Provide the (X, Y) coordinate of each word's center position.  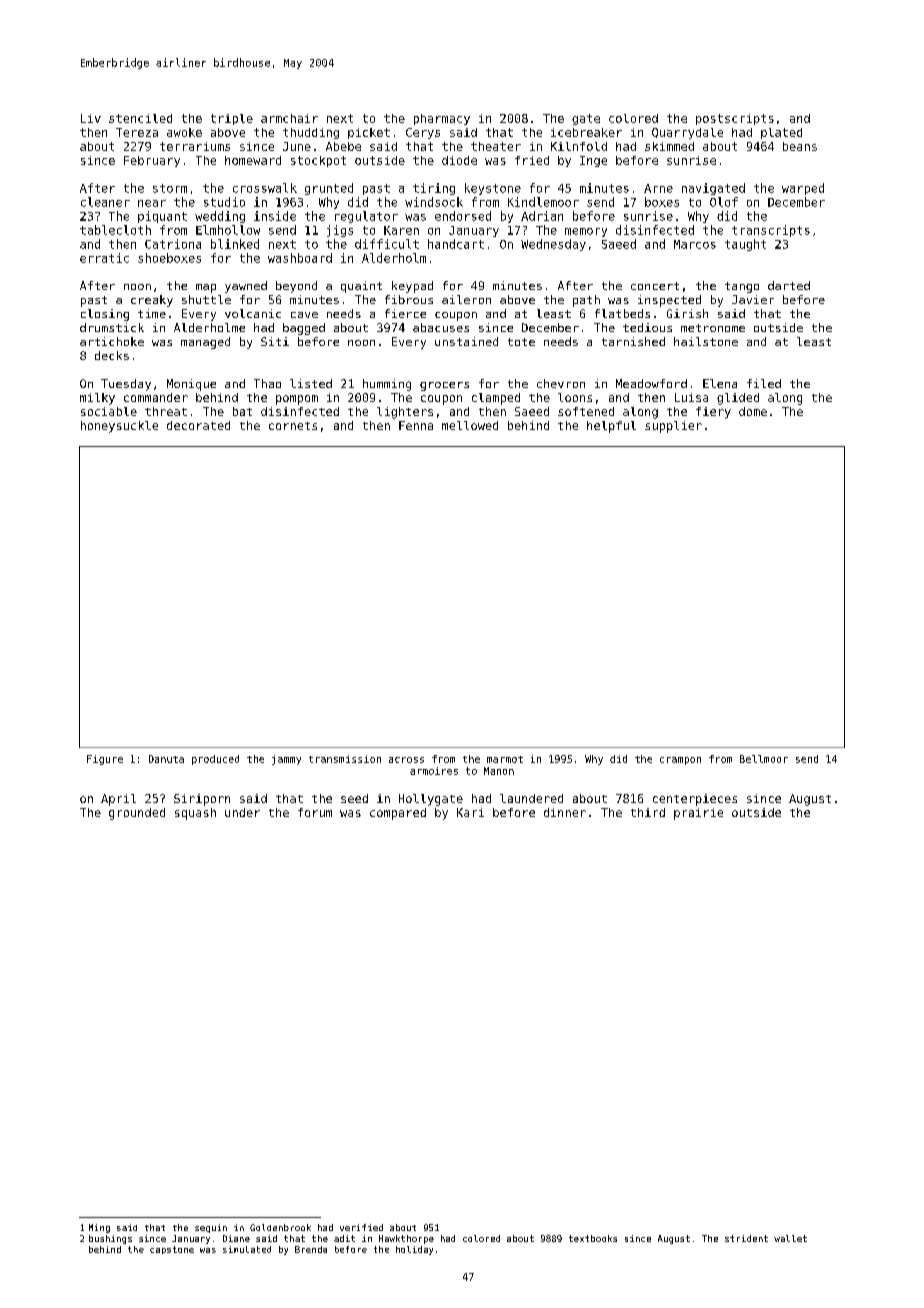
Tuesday (126, 385)
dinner (565, 812)
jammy (286, 760)
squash (195, 814)
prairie (698, 814)
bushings (110, 1239)
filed (764, 383)
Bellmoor (764, 759)
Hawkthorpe (406, 1239)
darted (789, 285)
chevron (561, 383)
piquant (162, 217)
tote (521, 342)
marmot (505, 759)
